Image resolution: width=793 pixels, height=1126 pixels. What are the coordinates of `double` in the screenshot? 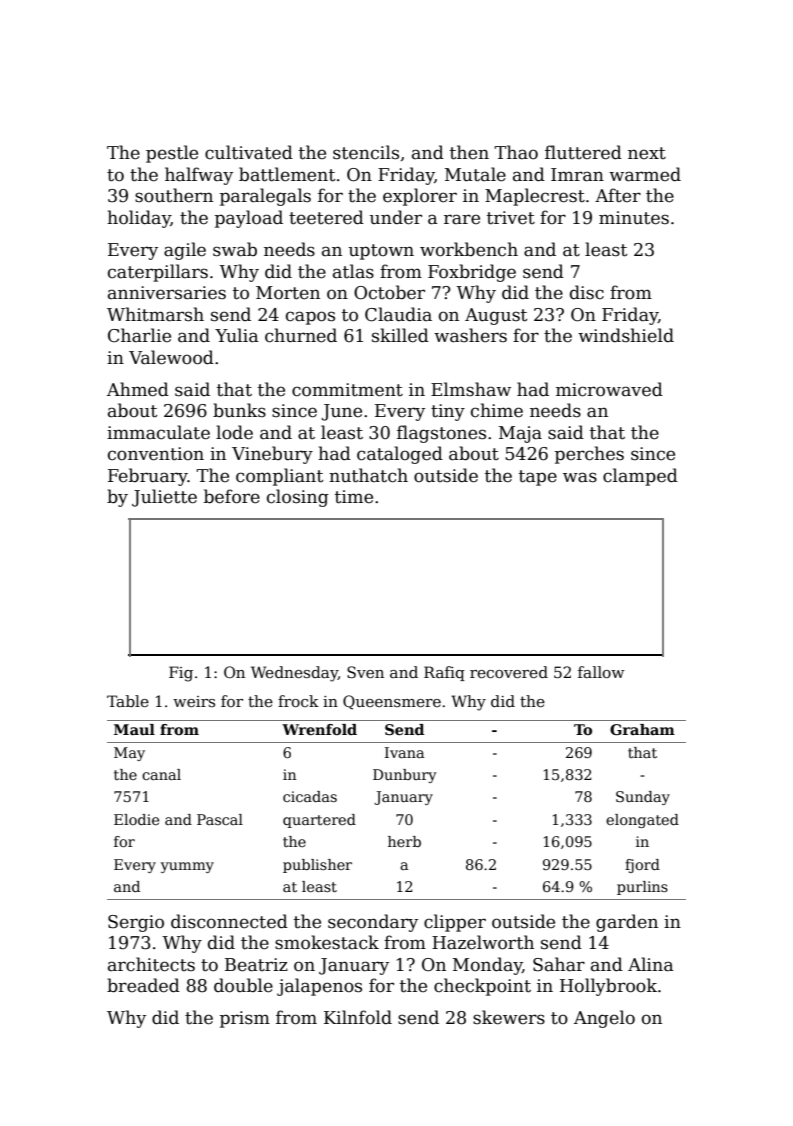 It's located at (243, 985).
